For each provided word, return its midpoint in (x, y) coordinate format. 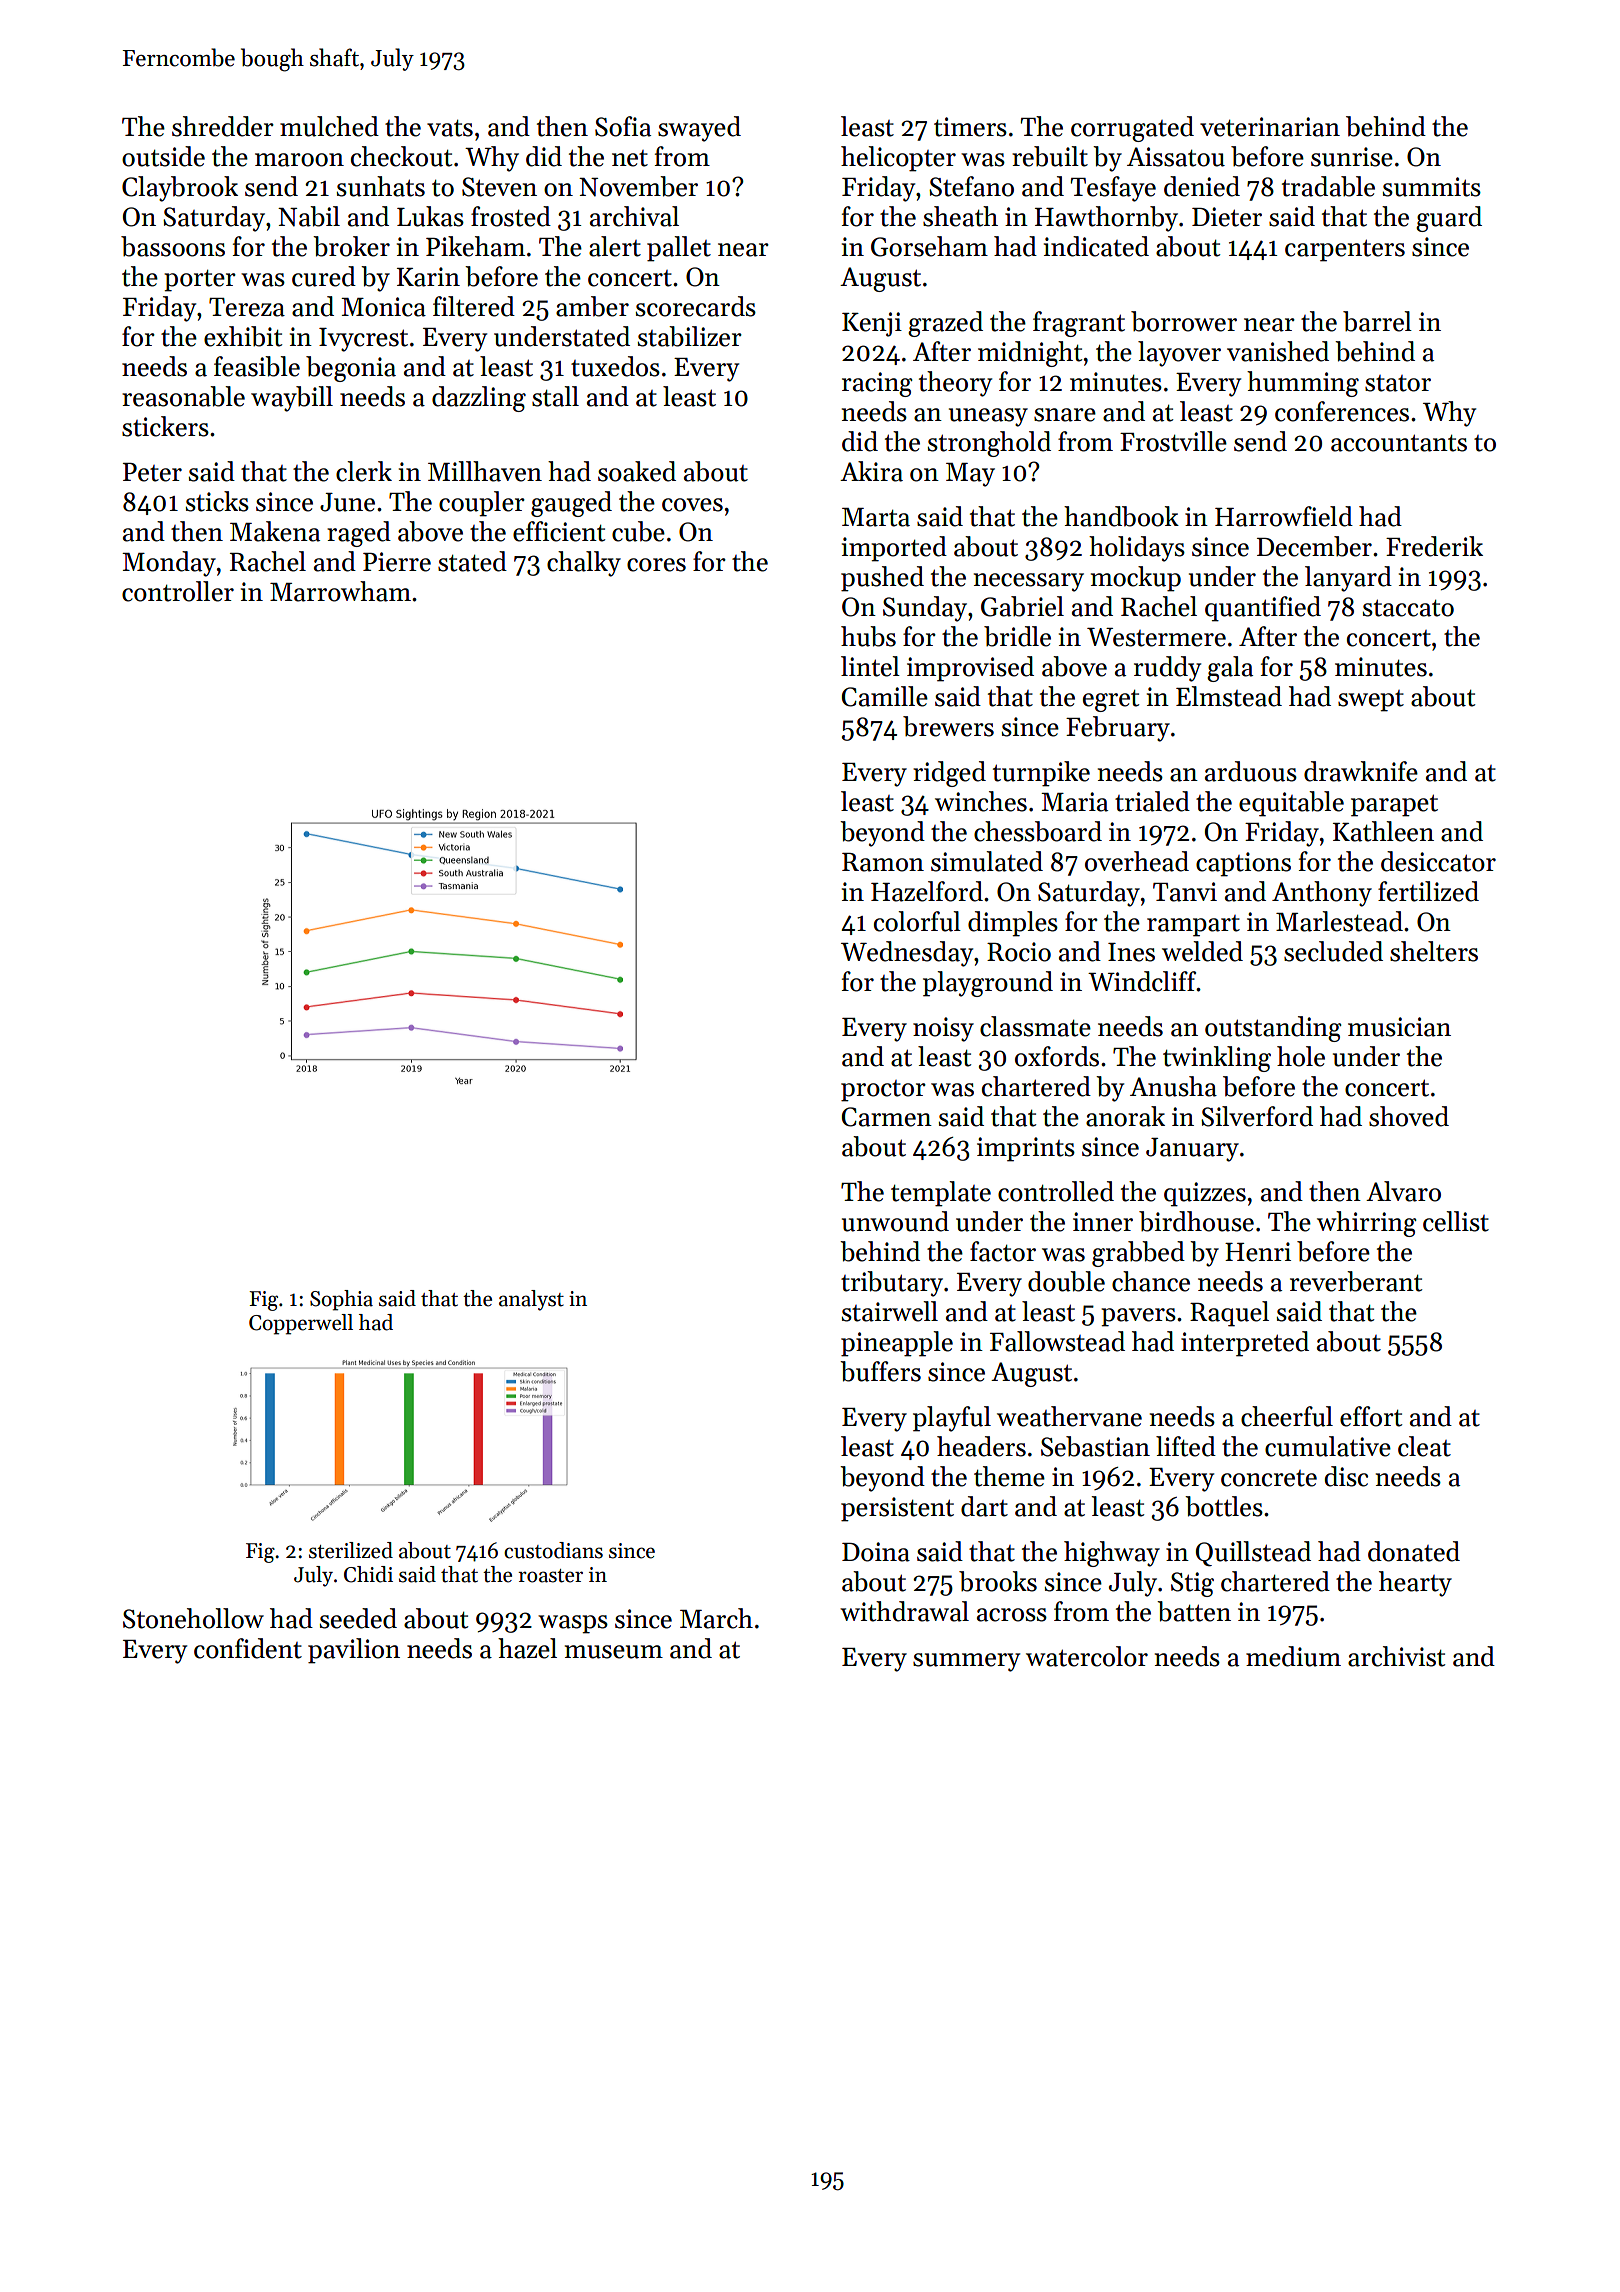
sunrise (1352, 157)
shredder (223, 126)
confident (248, 1648)
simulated (987, 861)
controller (178, 591)
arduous (1251, 771)
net (630, 158)
